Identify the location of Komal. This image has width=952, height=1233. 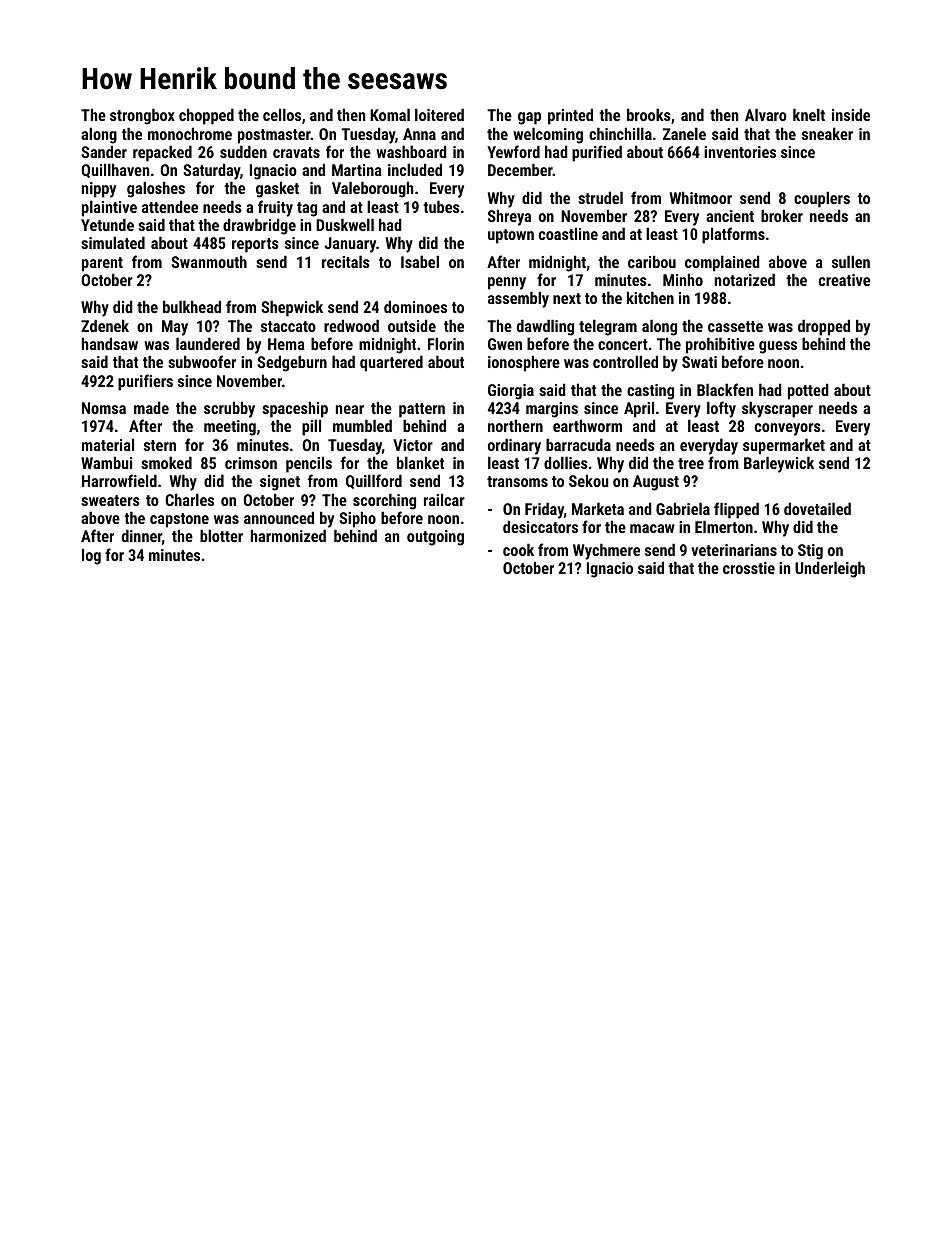
(390, 114).
